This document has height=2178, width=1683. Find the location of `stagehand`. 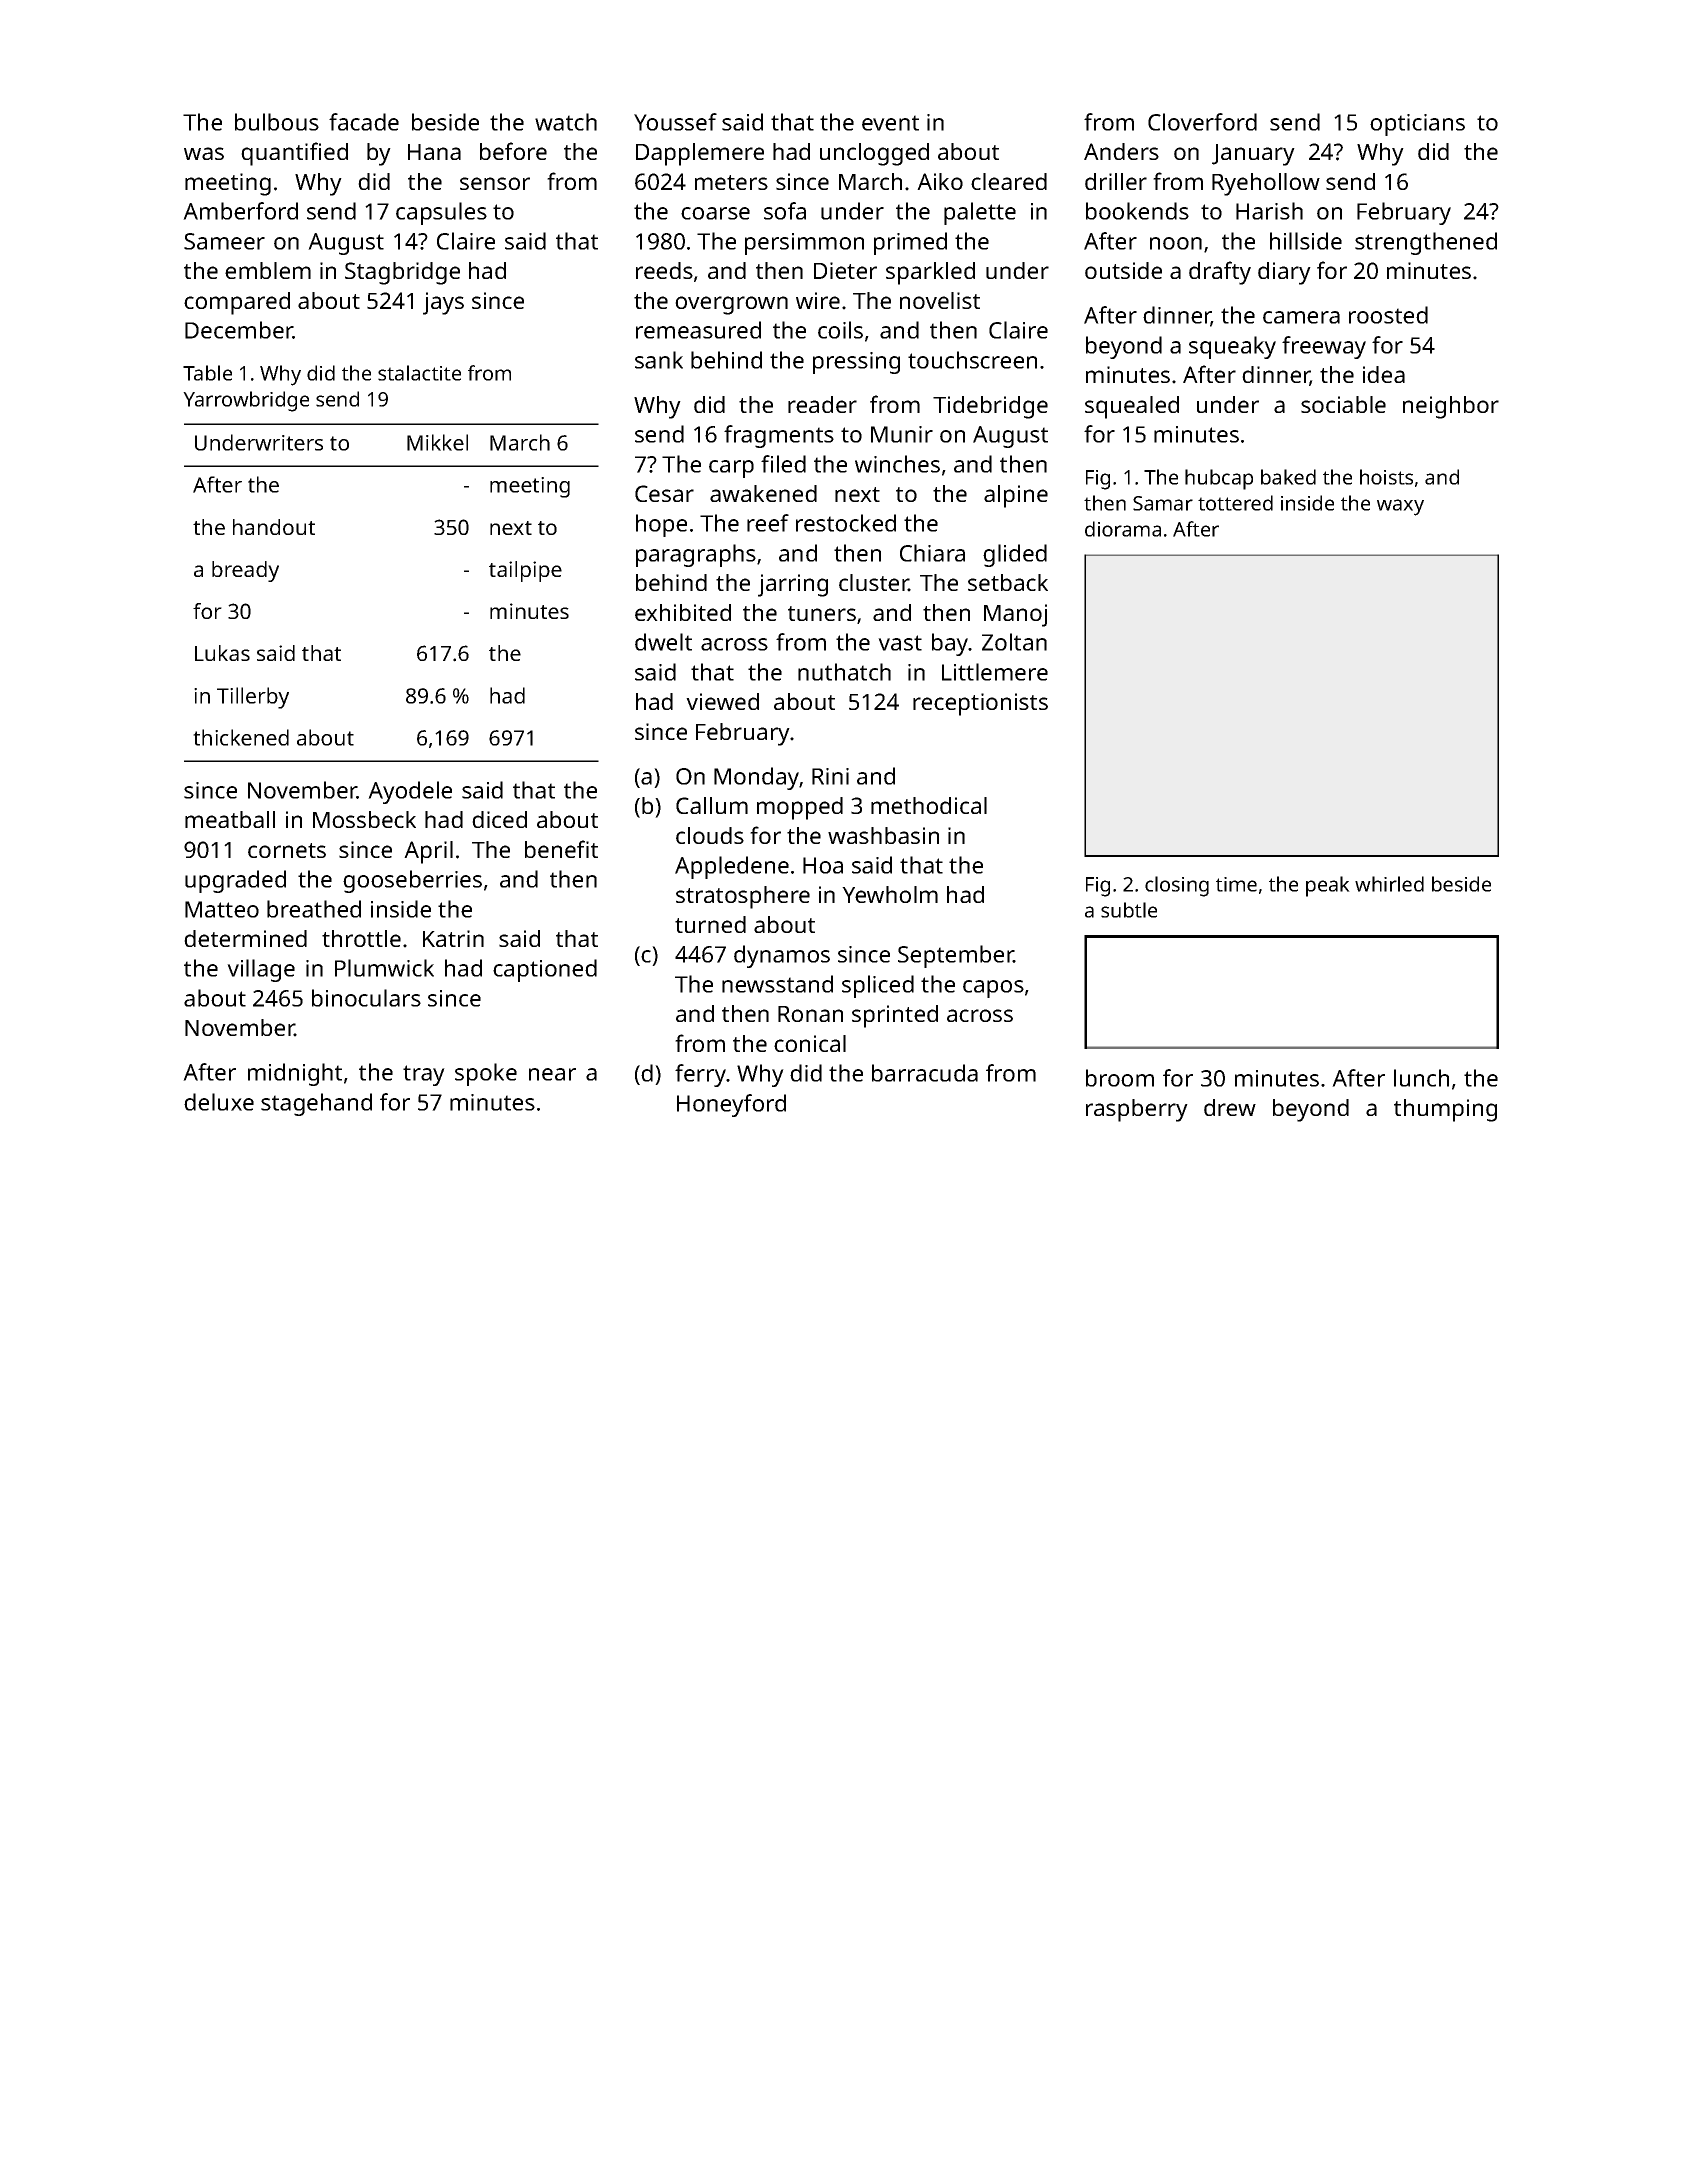

stagehand is located at coordinates (316, 1104).
